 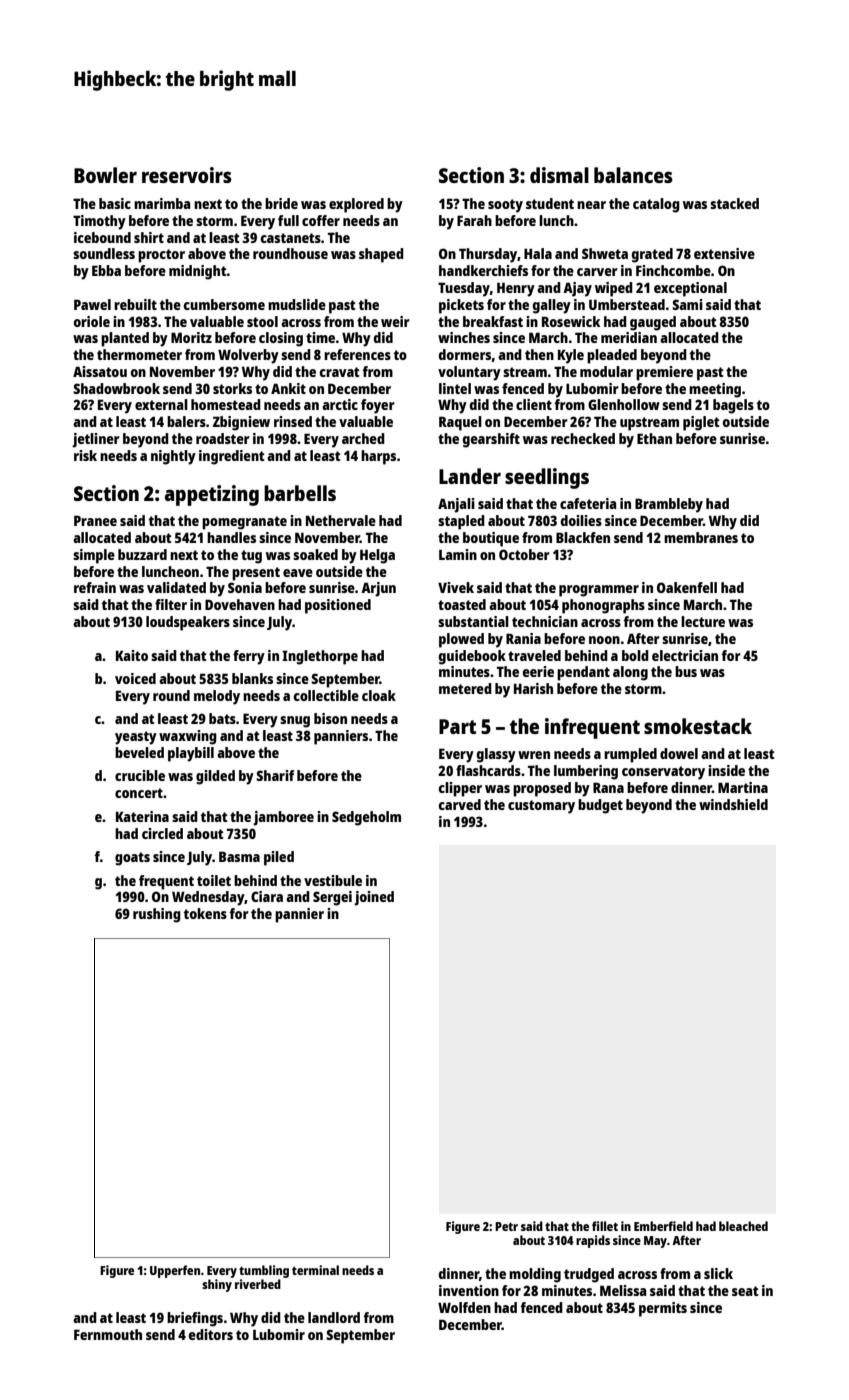 I want to click on Fernmouth, so click(x=108, y=1334).
